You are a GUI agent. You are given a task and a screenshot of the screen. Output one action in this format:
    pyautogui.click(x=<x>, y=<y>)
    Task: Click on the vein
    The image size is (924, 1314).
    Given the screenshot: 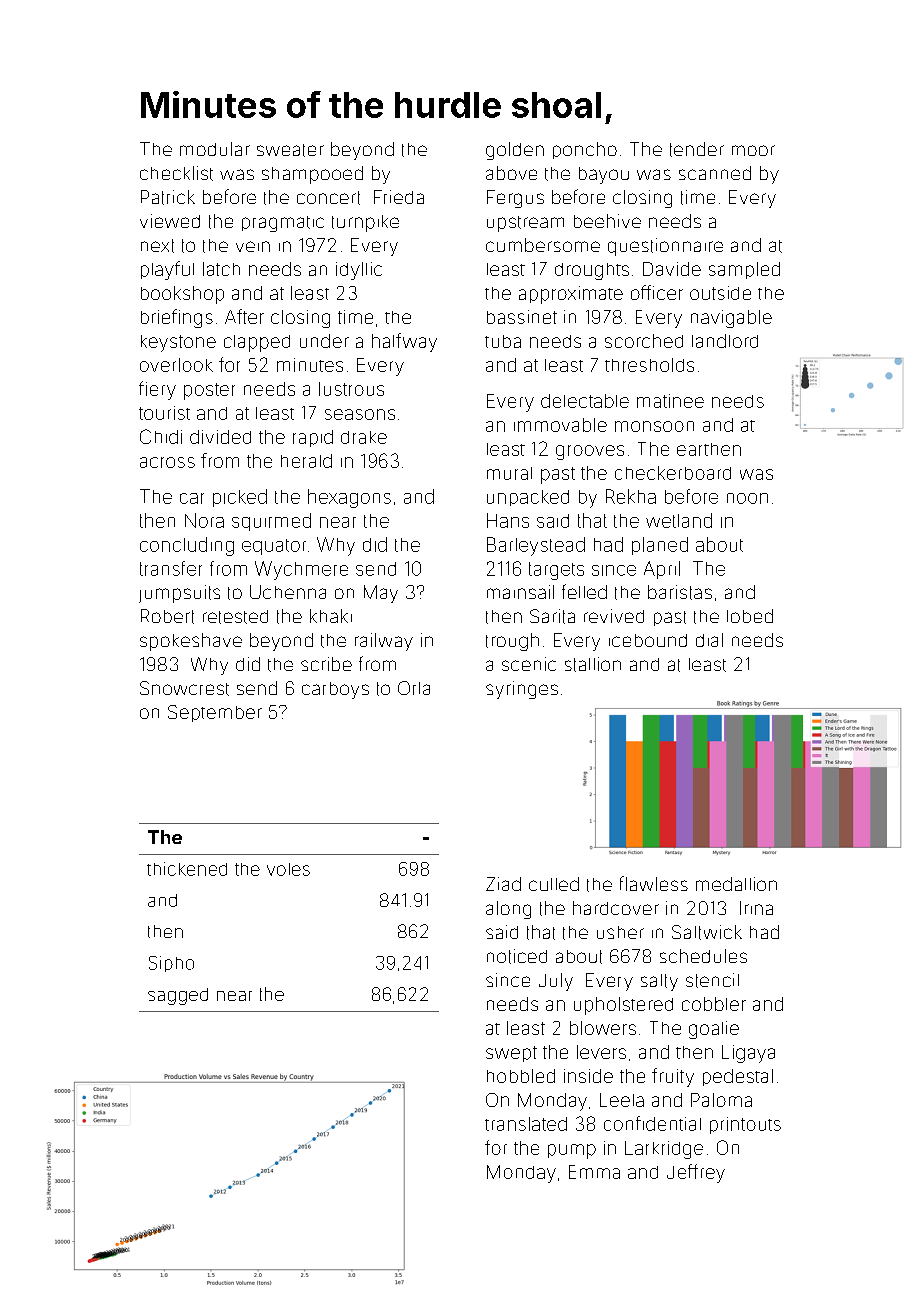 What is the action you would take?
    pyautogui.click(x=253, y=246)
